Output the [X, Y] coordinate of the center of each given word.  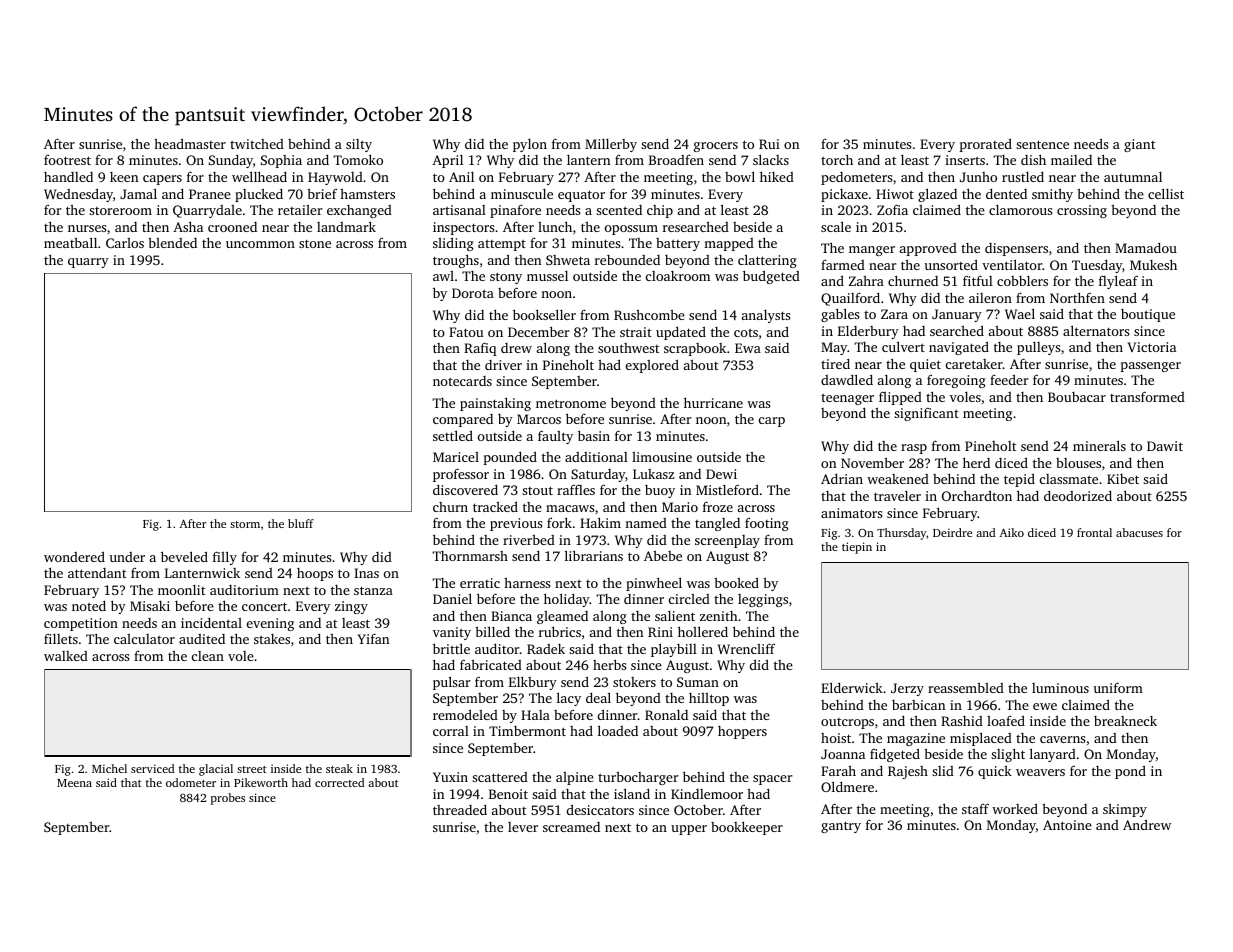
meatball [70, 242]
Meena [74, 783]
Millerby [611, 145]
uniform [1118, 687]
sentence [1042, 144]
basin [594, 435]
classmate [1069, 479]
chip [660, 211]
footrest [67, 160]
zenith [719, 616]
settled [453, 435]
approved [928, 249]
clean [208, 656]
